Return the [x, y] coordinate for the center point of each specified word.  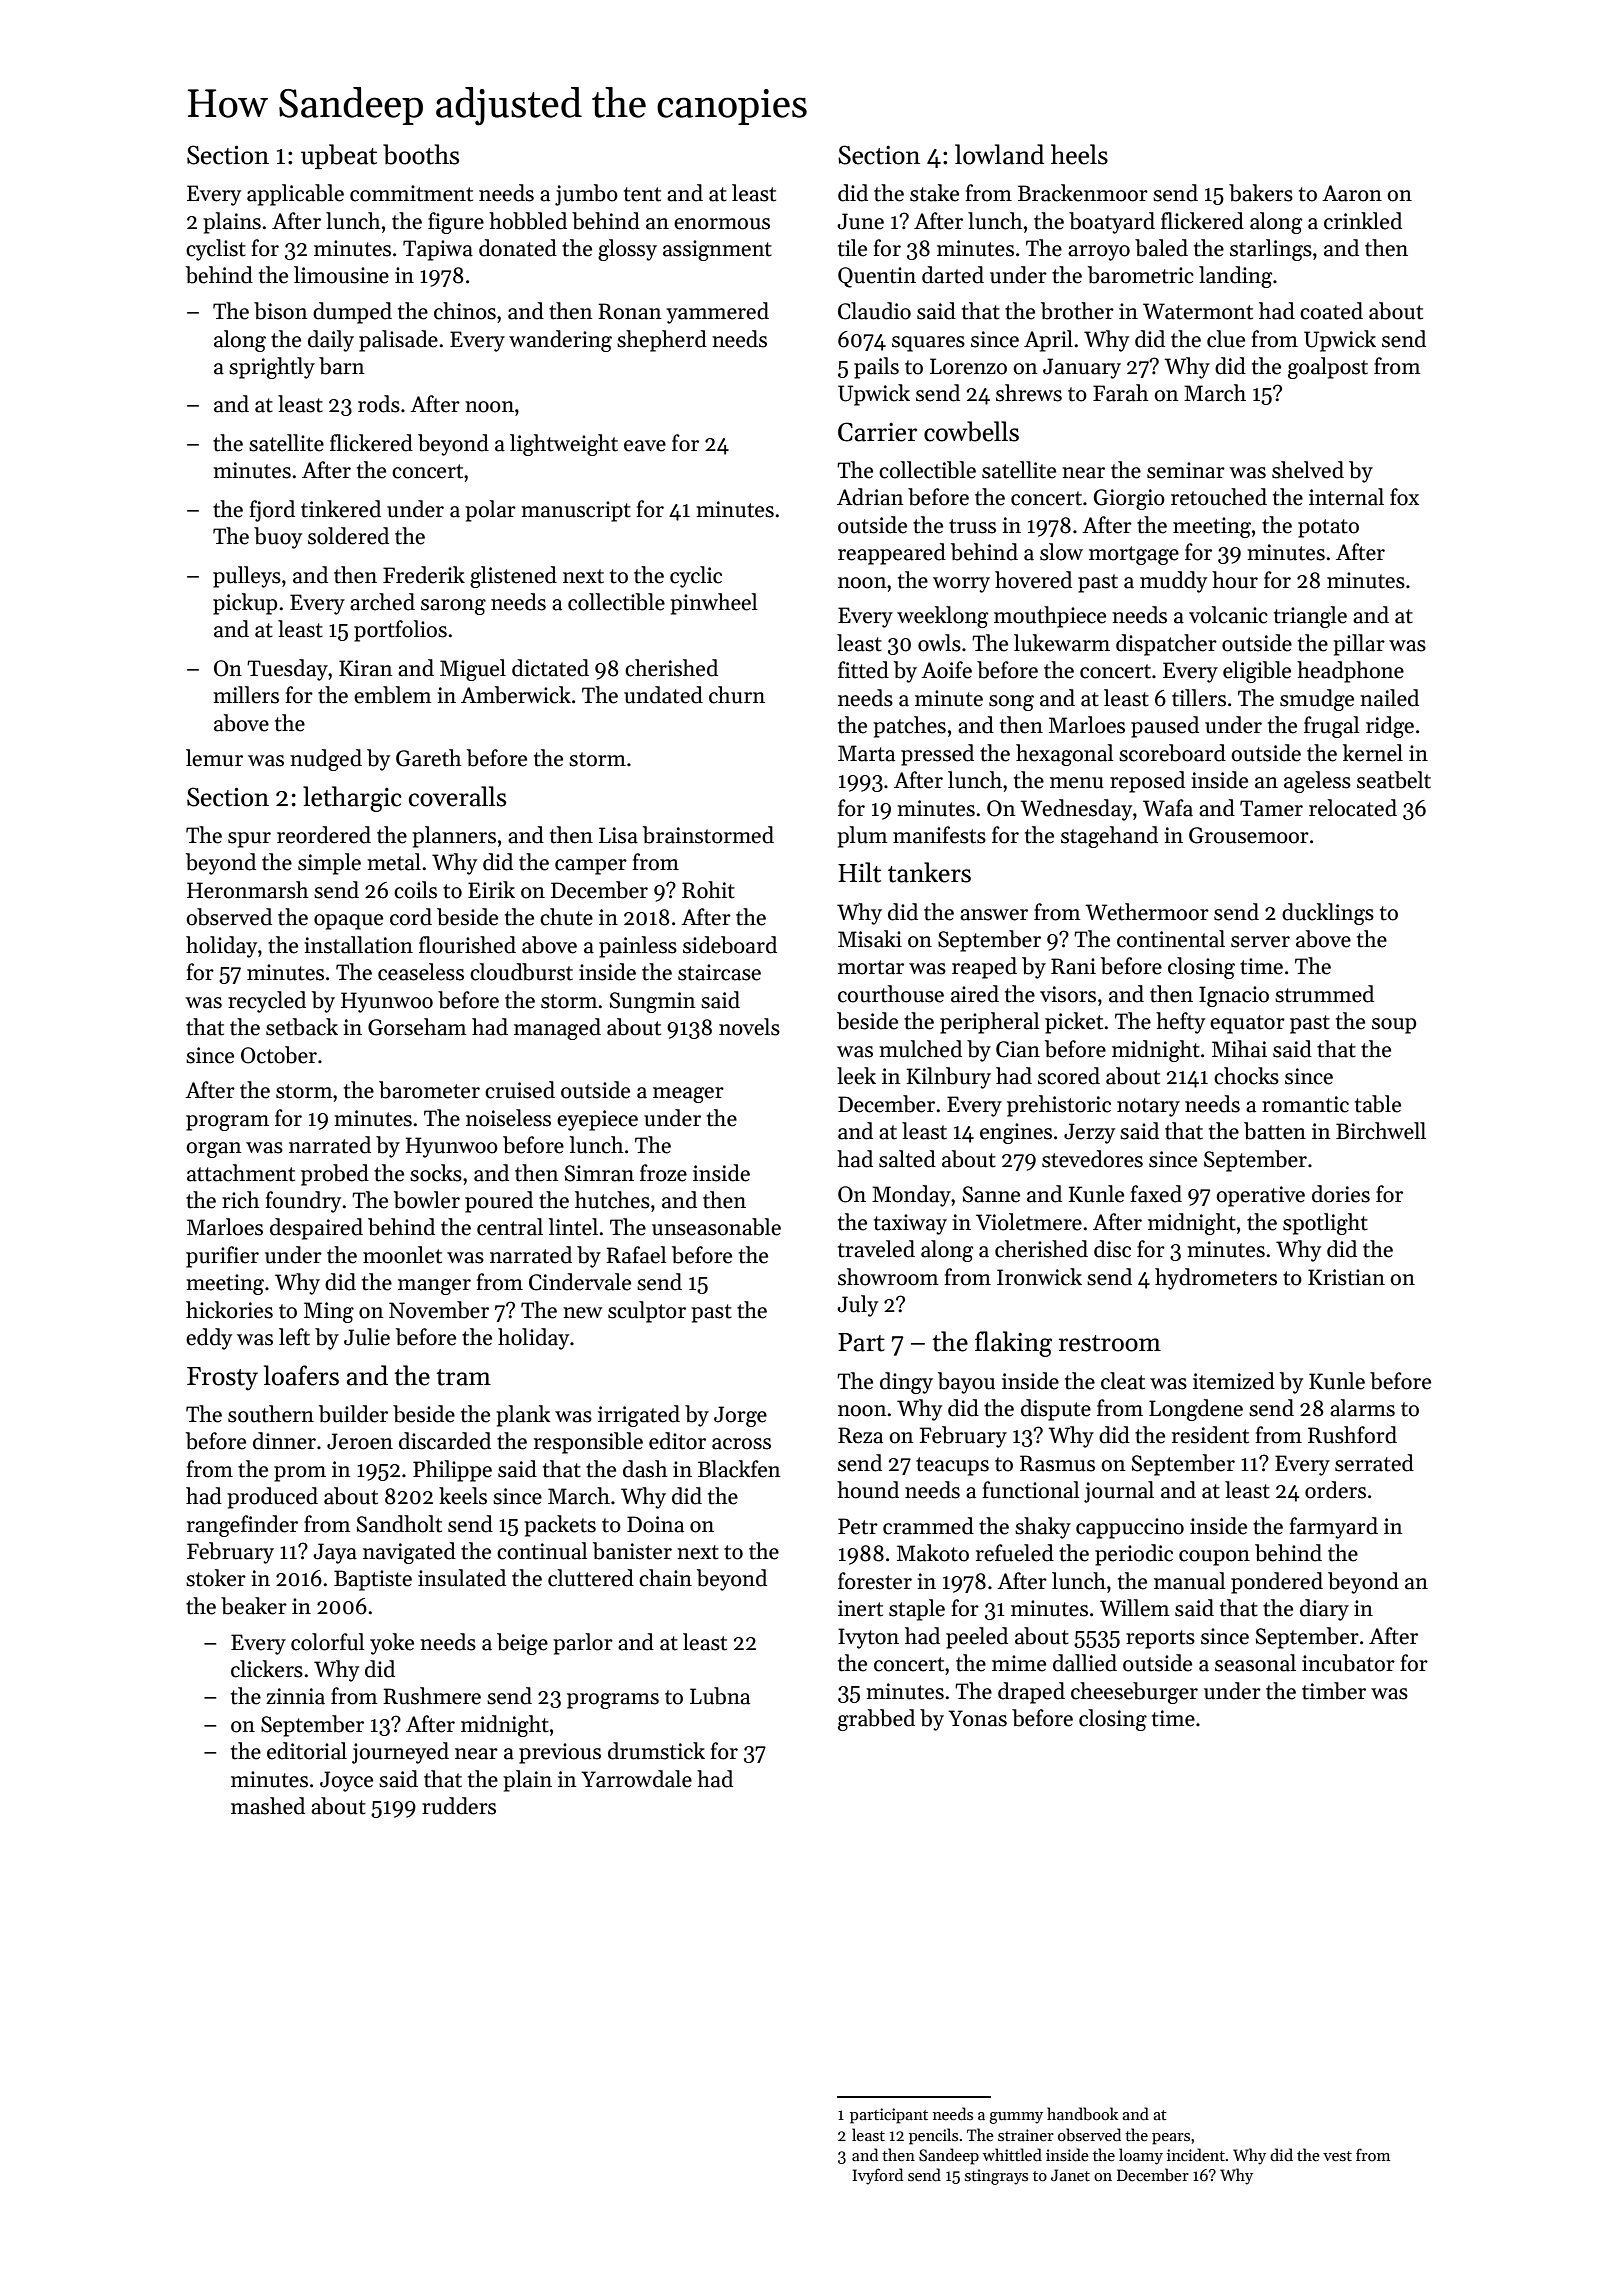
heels [1079, 154]
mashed [268, 1806]
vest [1337, 2156]
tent [642, 194]
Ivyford [877, 2176]
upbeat [339, 156]
